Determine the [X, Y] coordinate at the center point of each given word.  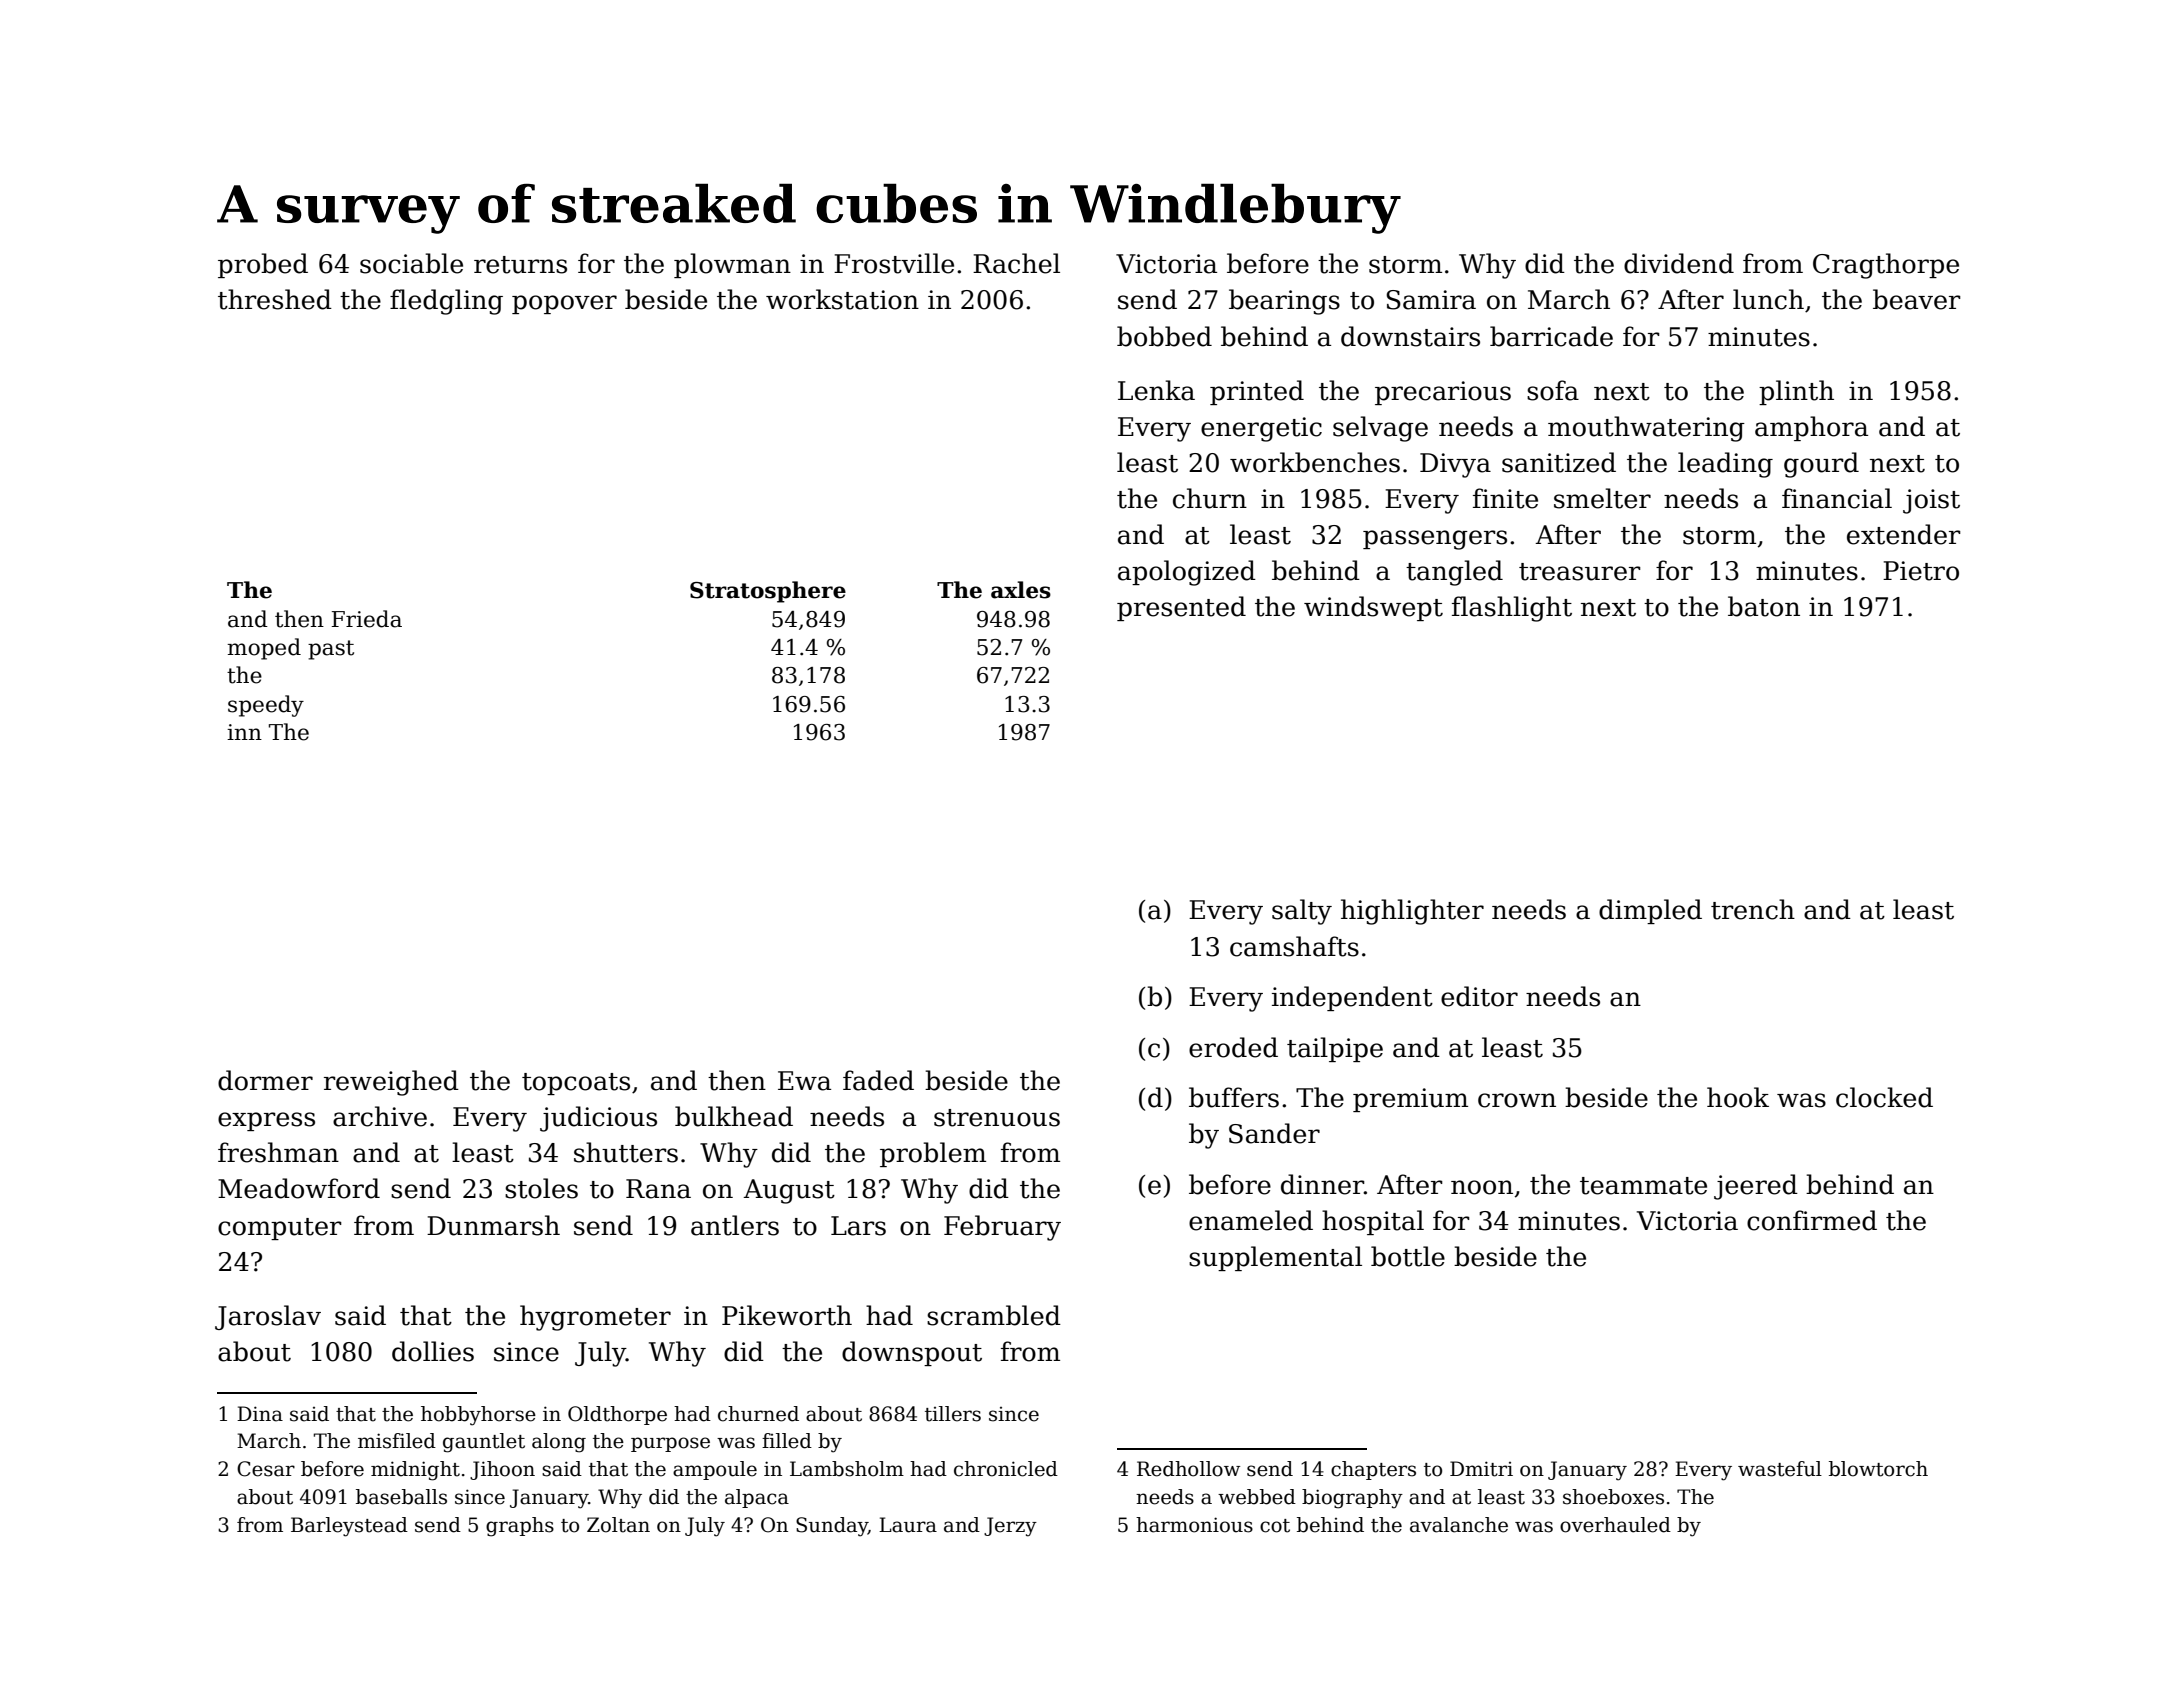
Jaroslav [268, 1317]
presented [1181, 608]
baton [1764, 606]
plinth [1796, 392]
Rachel [1016, 263]
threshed [275, 299]
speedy [266, 706]
